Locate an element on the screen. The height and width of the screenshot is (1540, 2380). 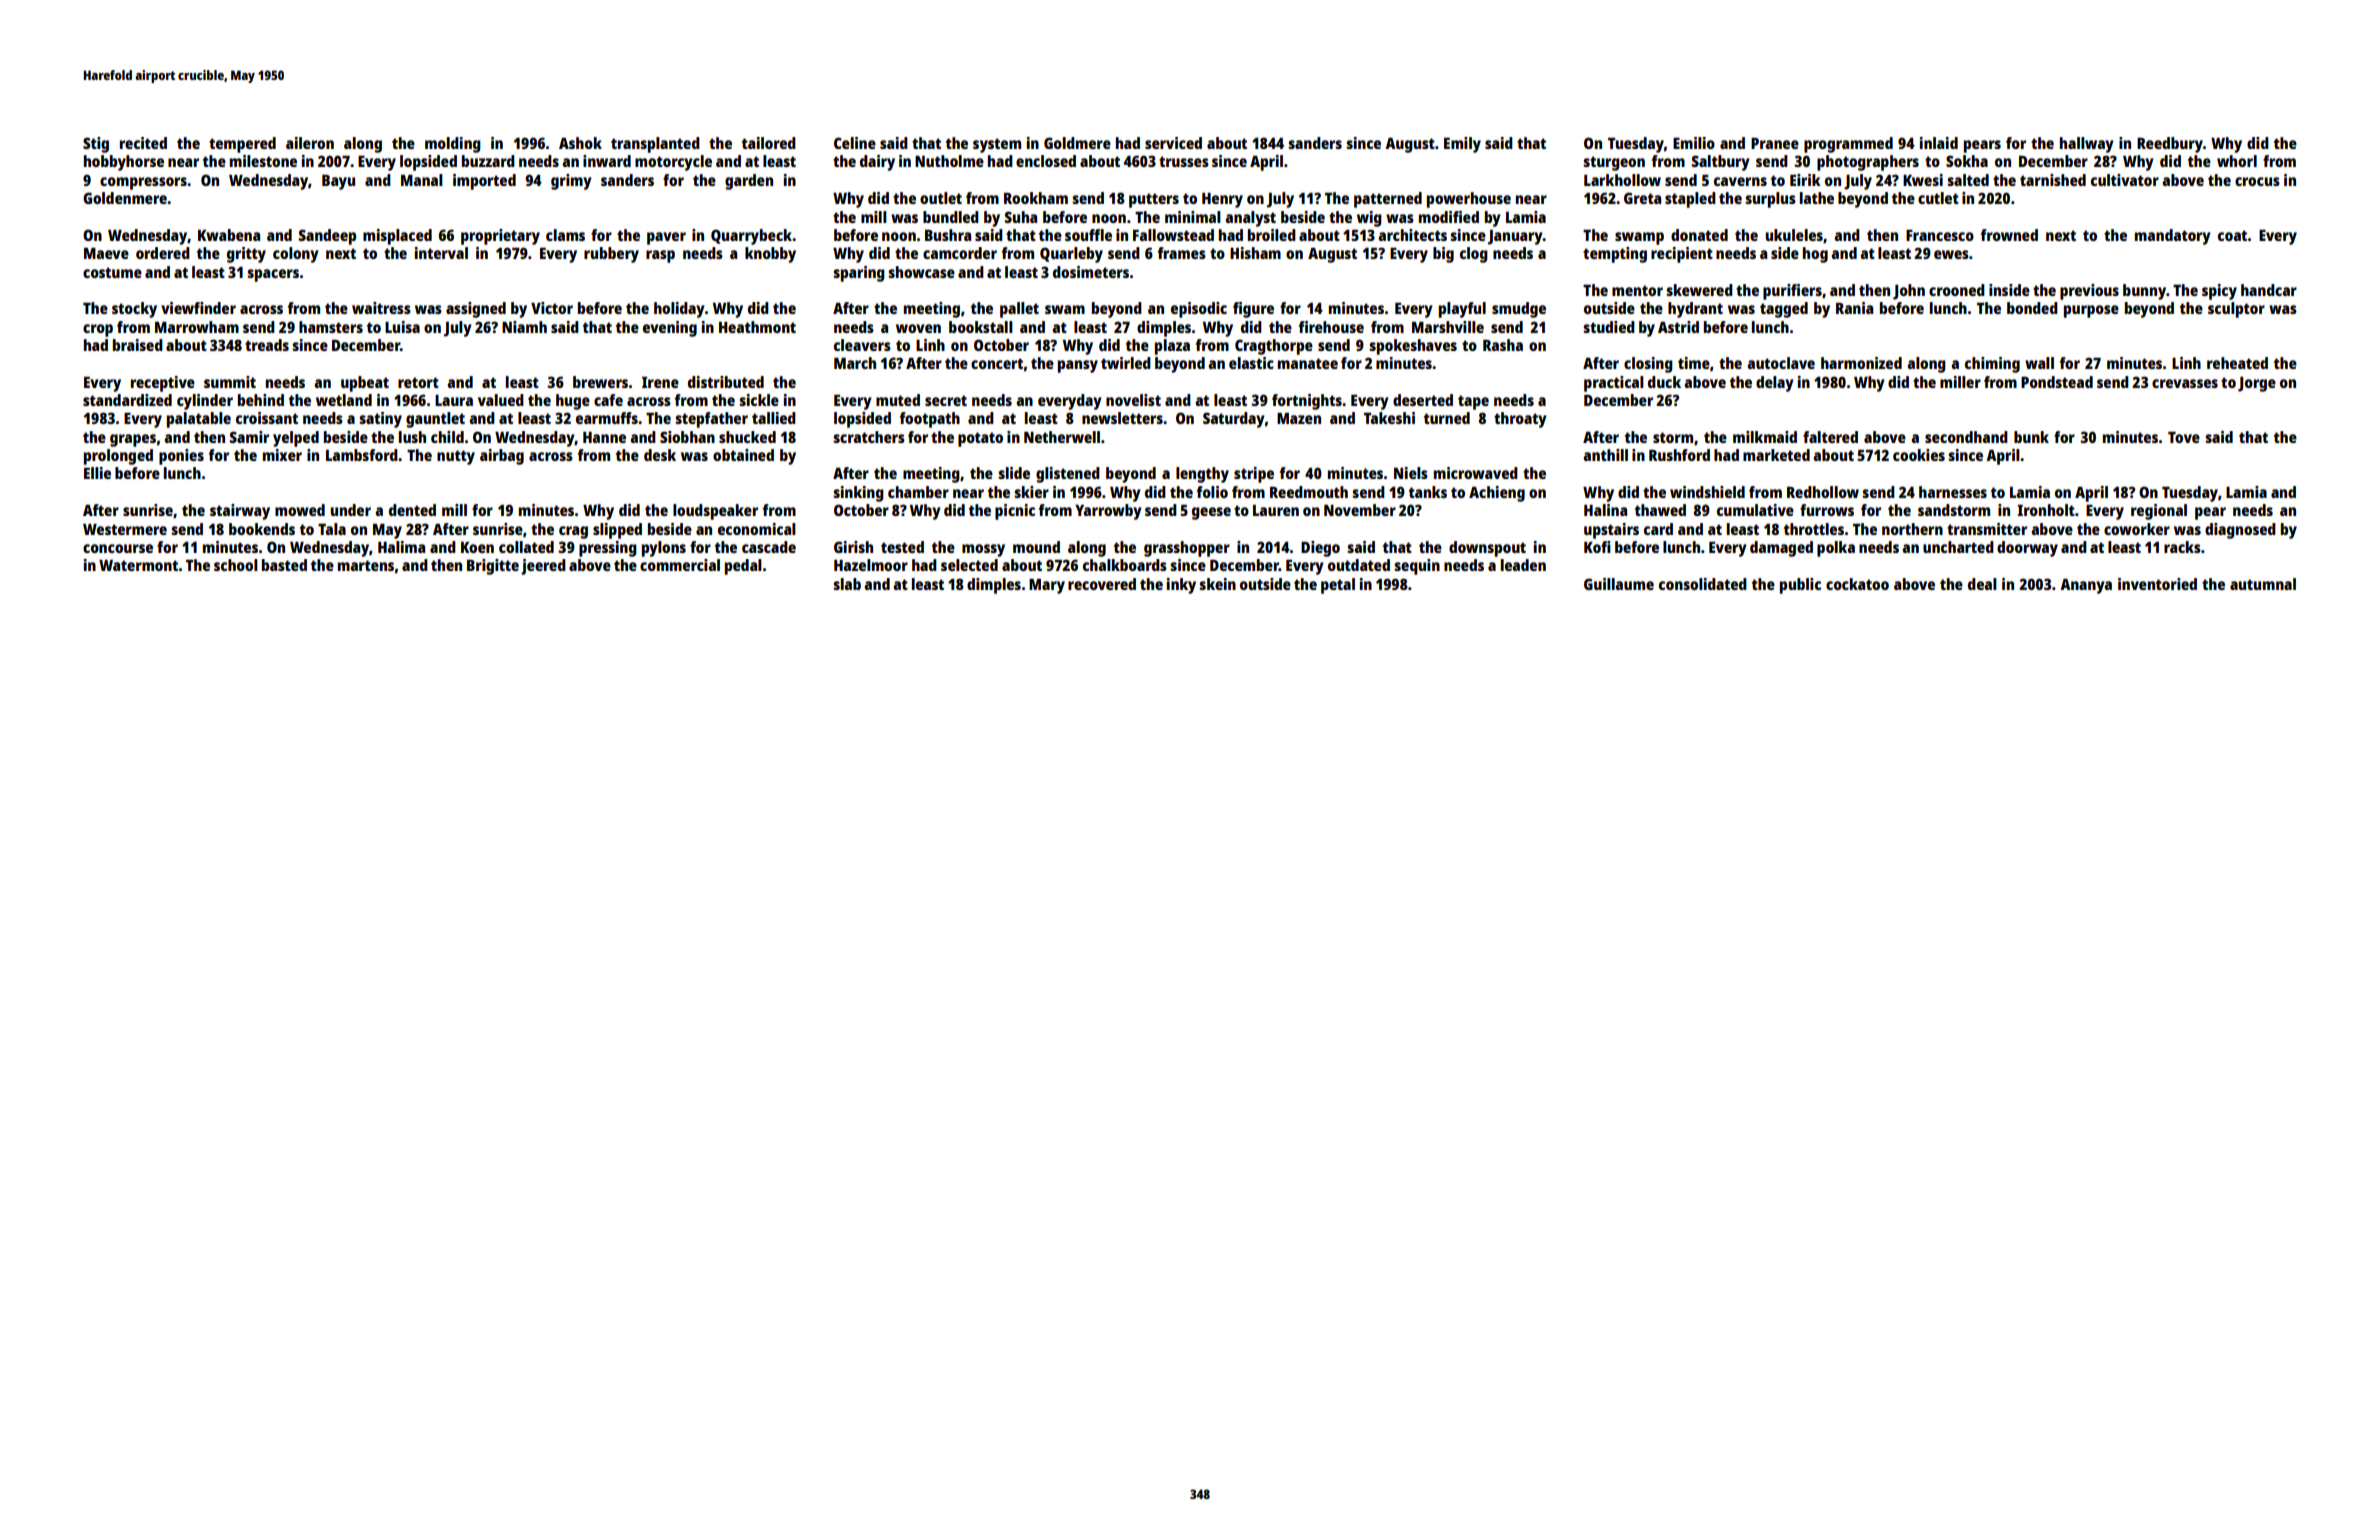
delay is located at coordinates (1775, 384).
